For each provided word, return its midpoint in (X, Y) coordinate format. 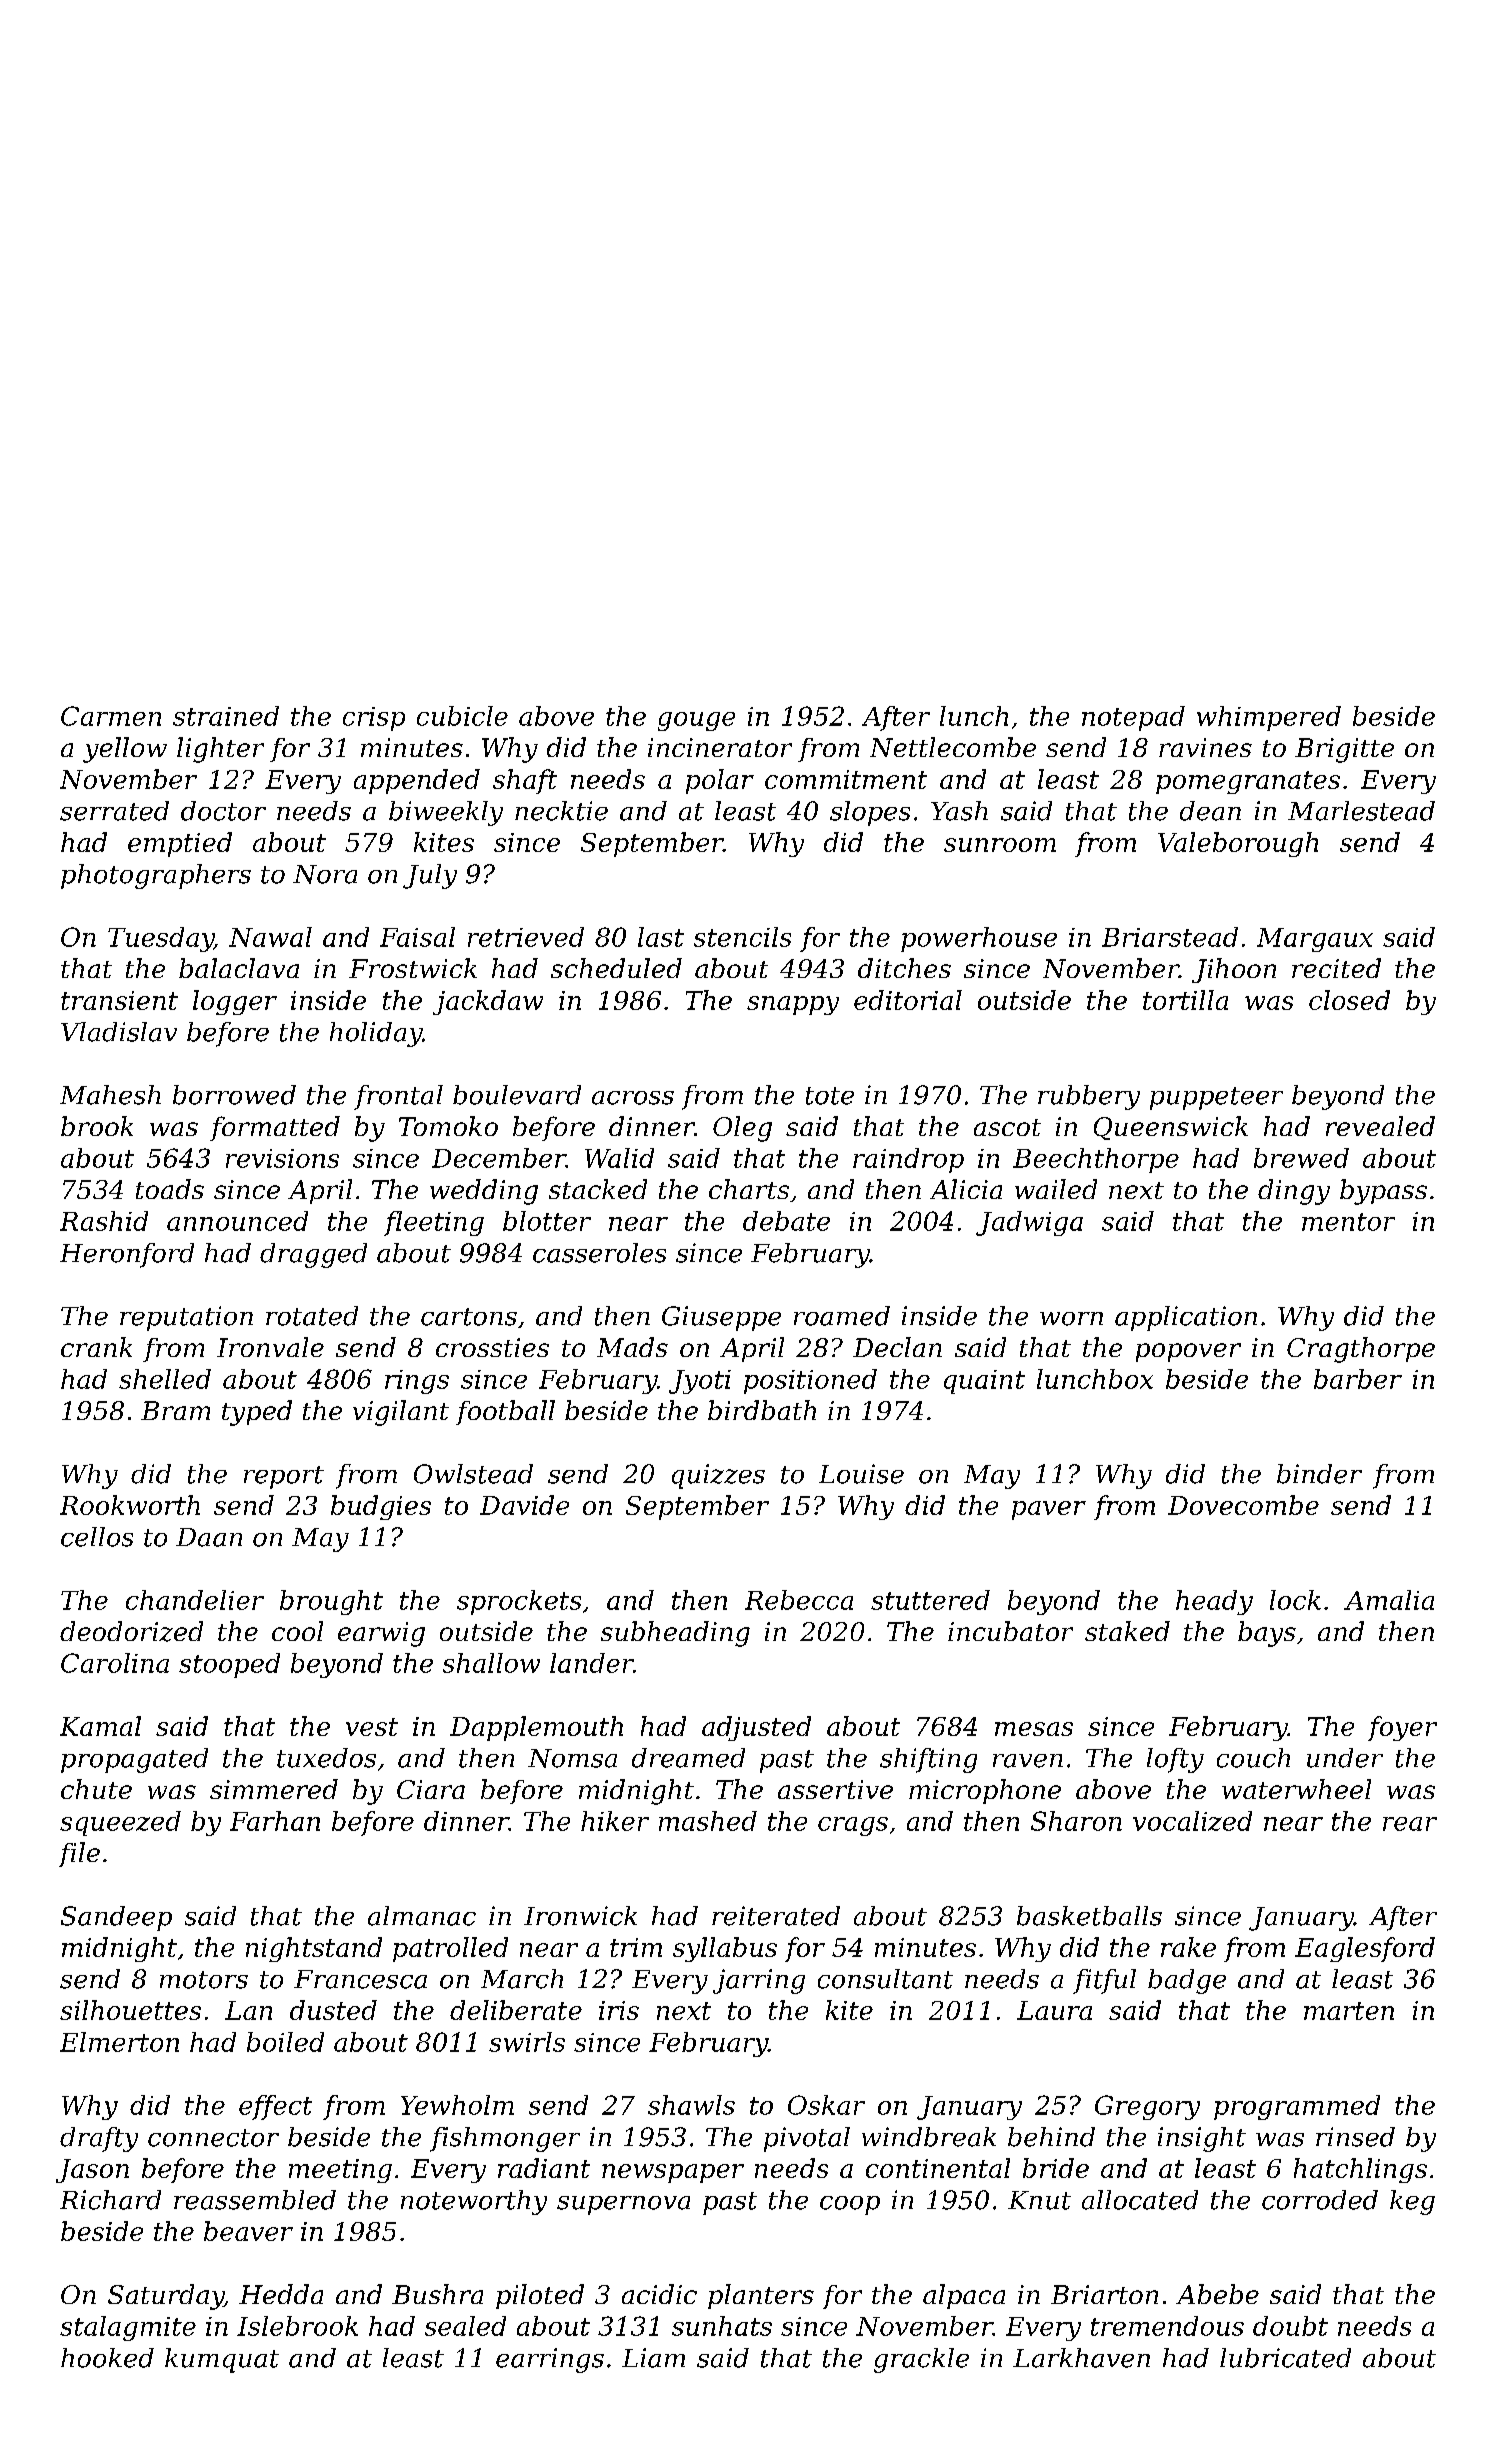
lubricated (1285, 2358)
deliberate (516, 2010)
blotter (547, 1221)
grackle (921, 2360)
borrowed (234, 1095)
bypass (1383, 1192)
